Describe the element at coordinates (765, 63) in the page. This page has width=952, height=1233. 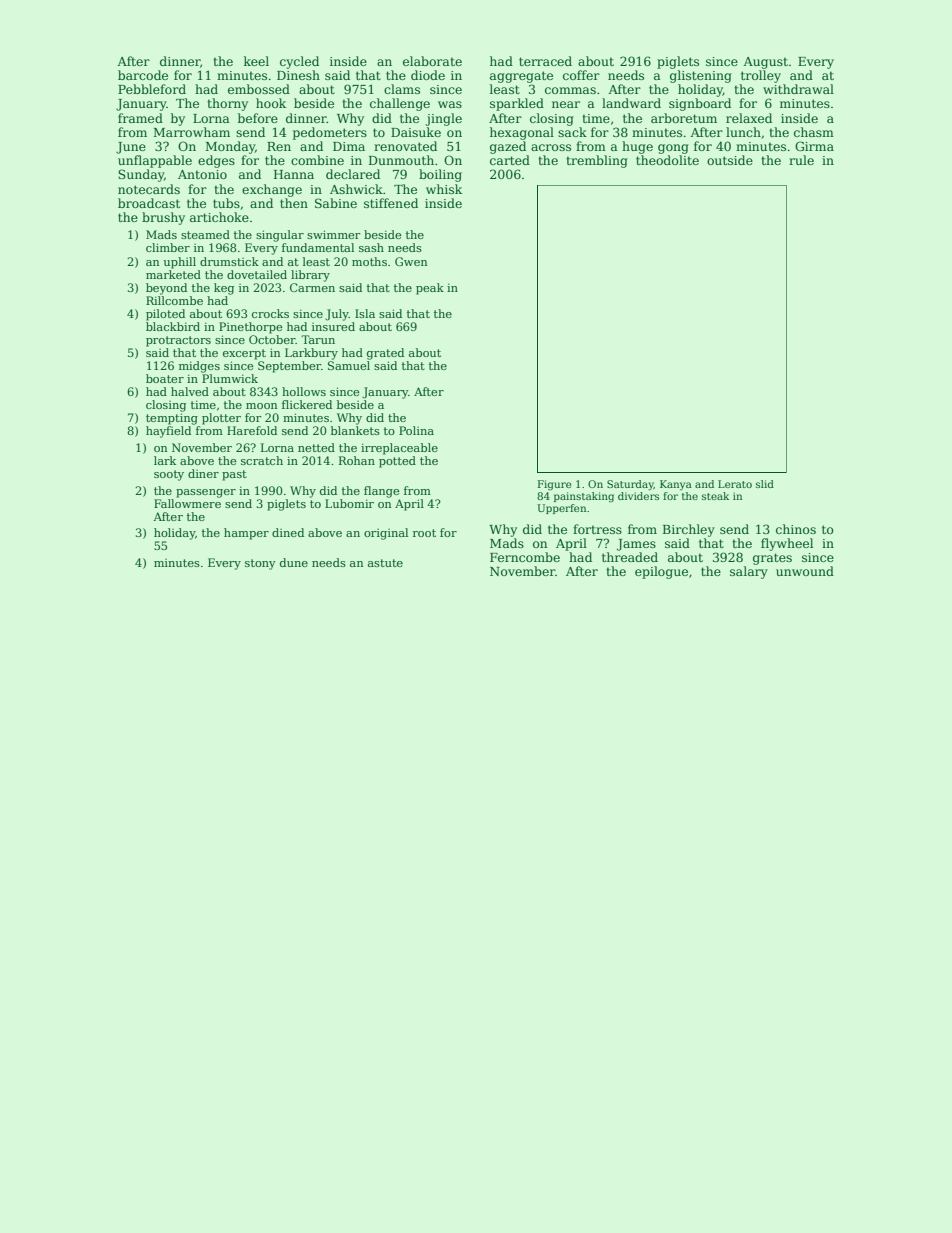
I see `August` at that location.
